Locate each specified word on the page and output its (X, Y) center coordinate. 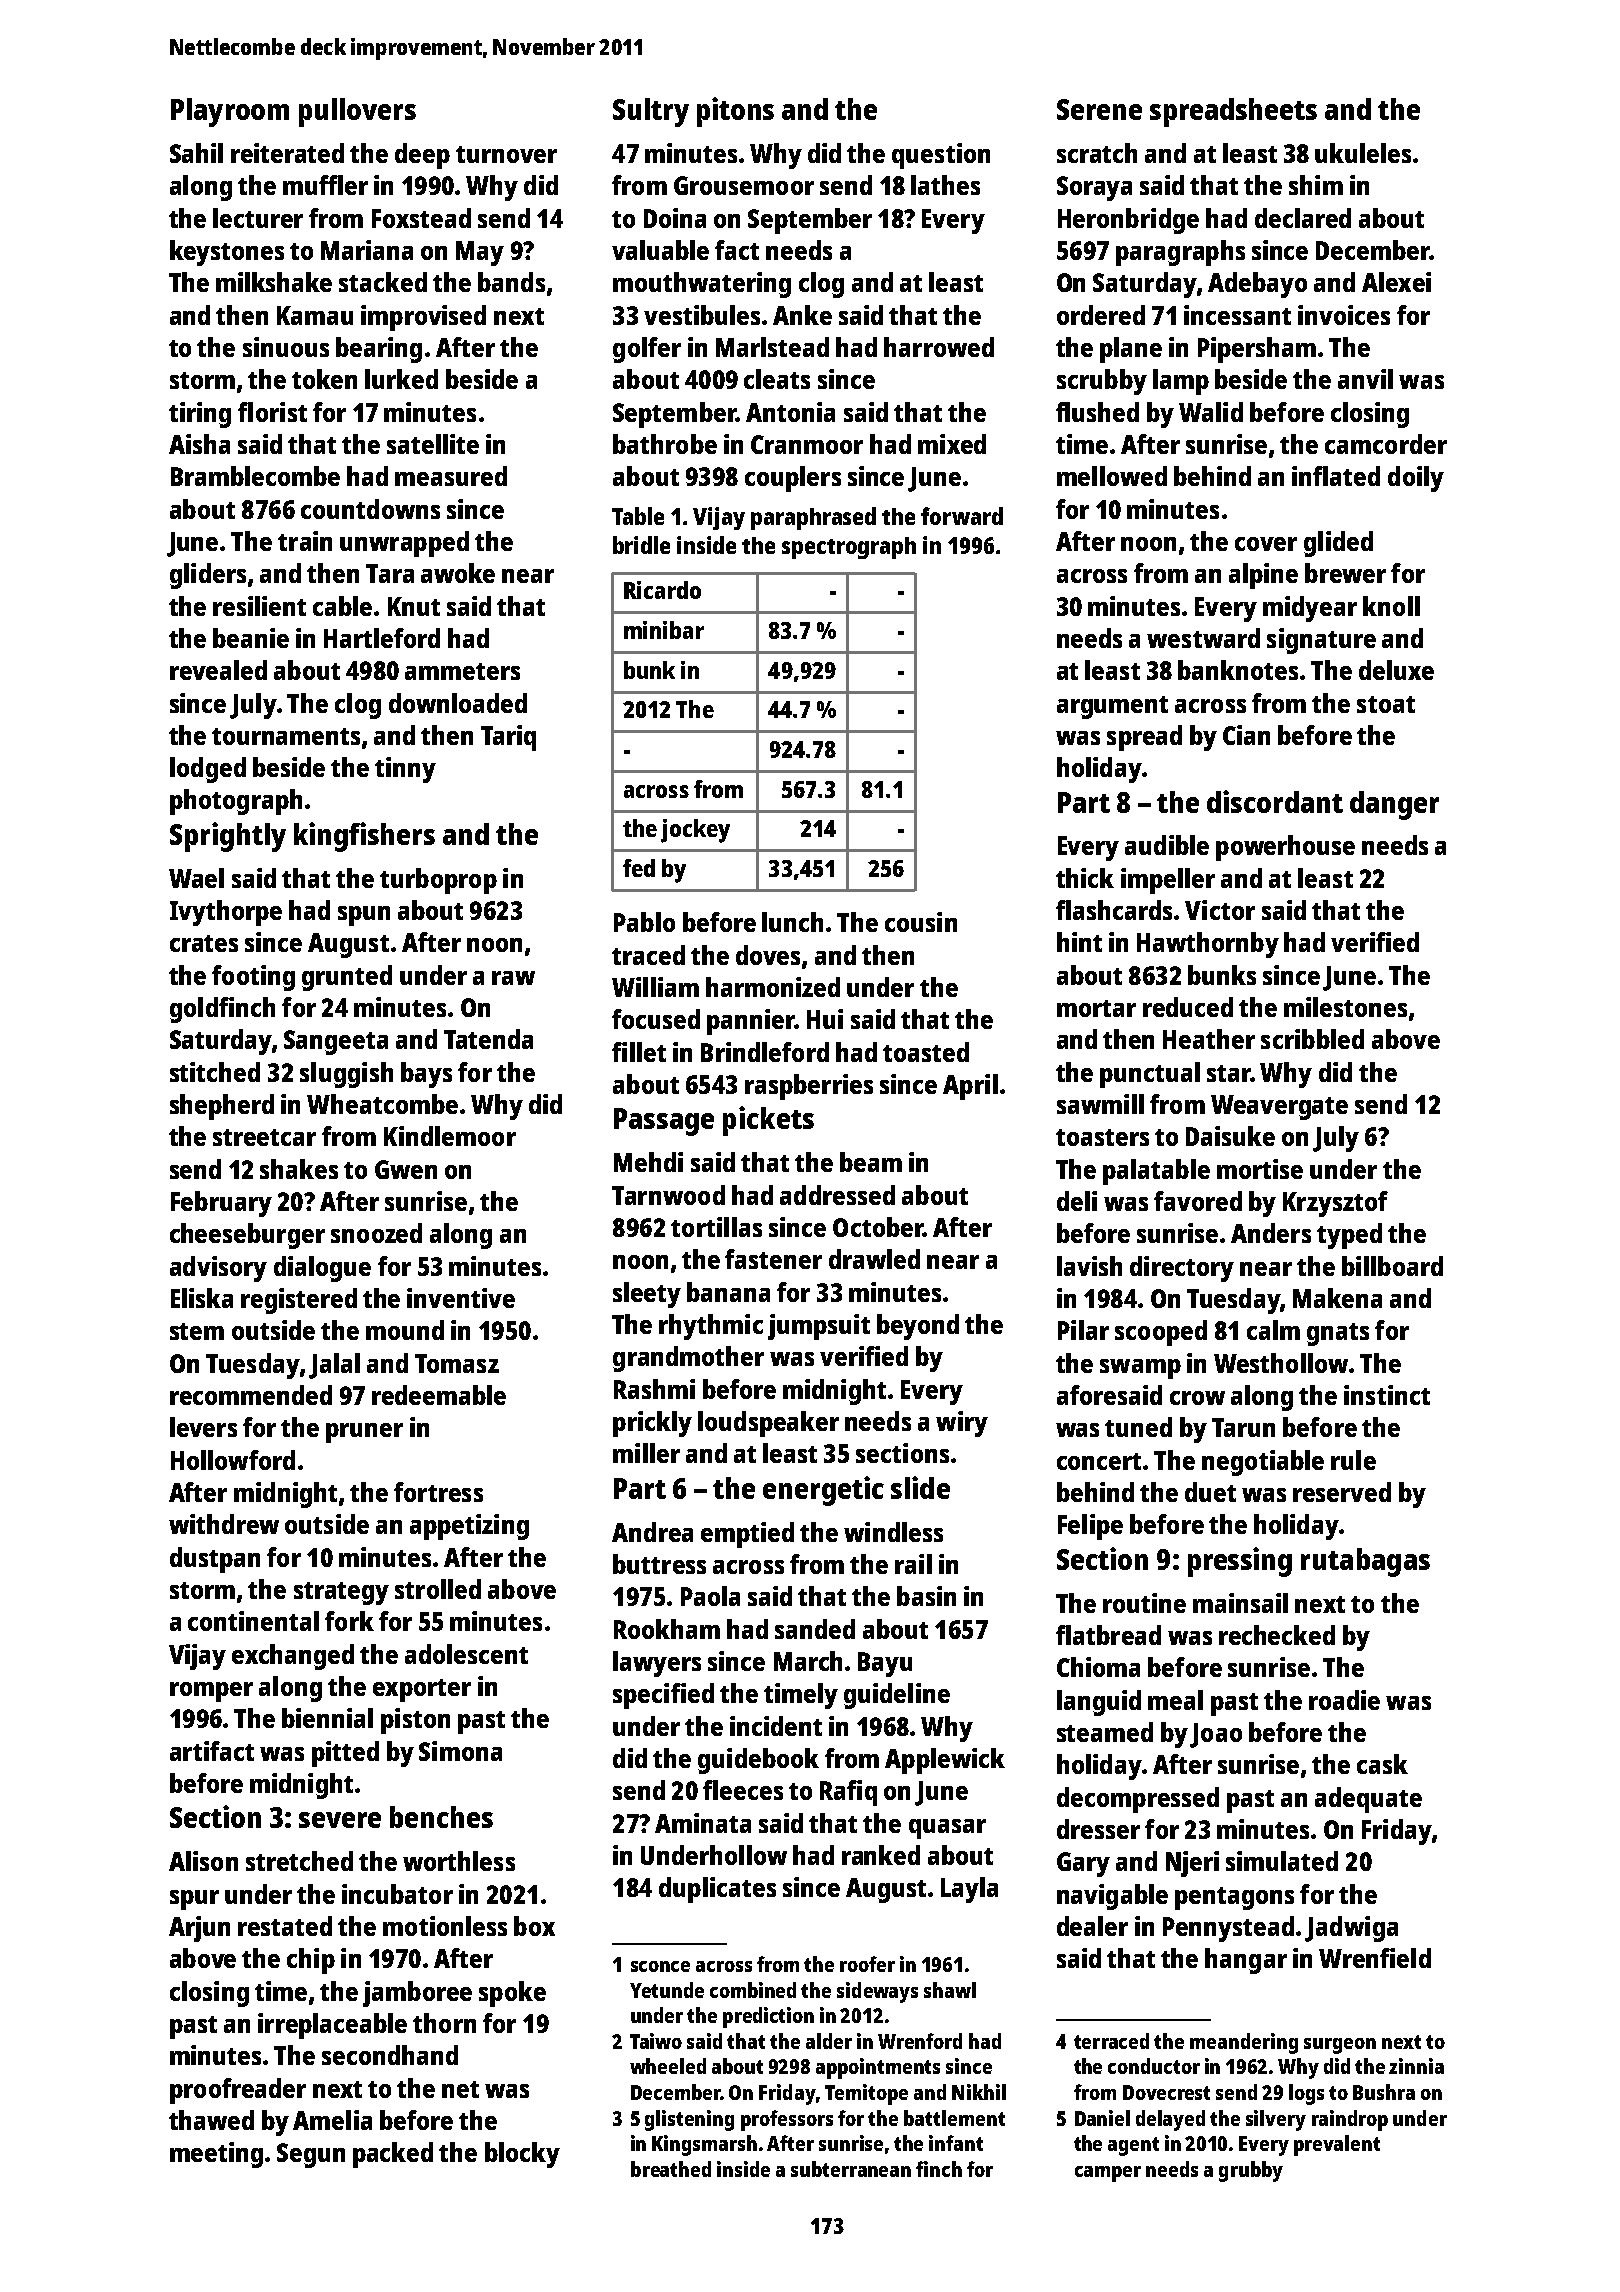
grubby (1251, 2171)
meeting (216, 2155)
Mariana (367, 250)
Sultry (651, 112)
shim (1316, 185)
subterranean (851, 2169)
